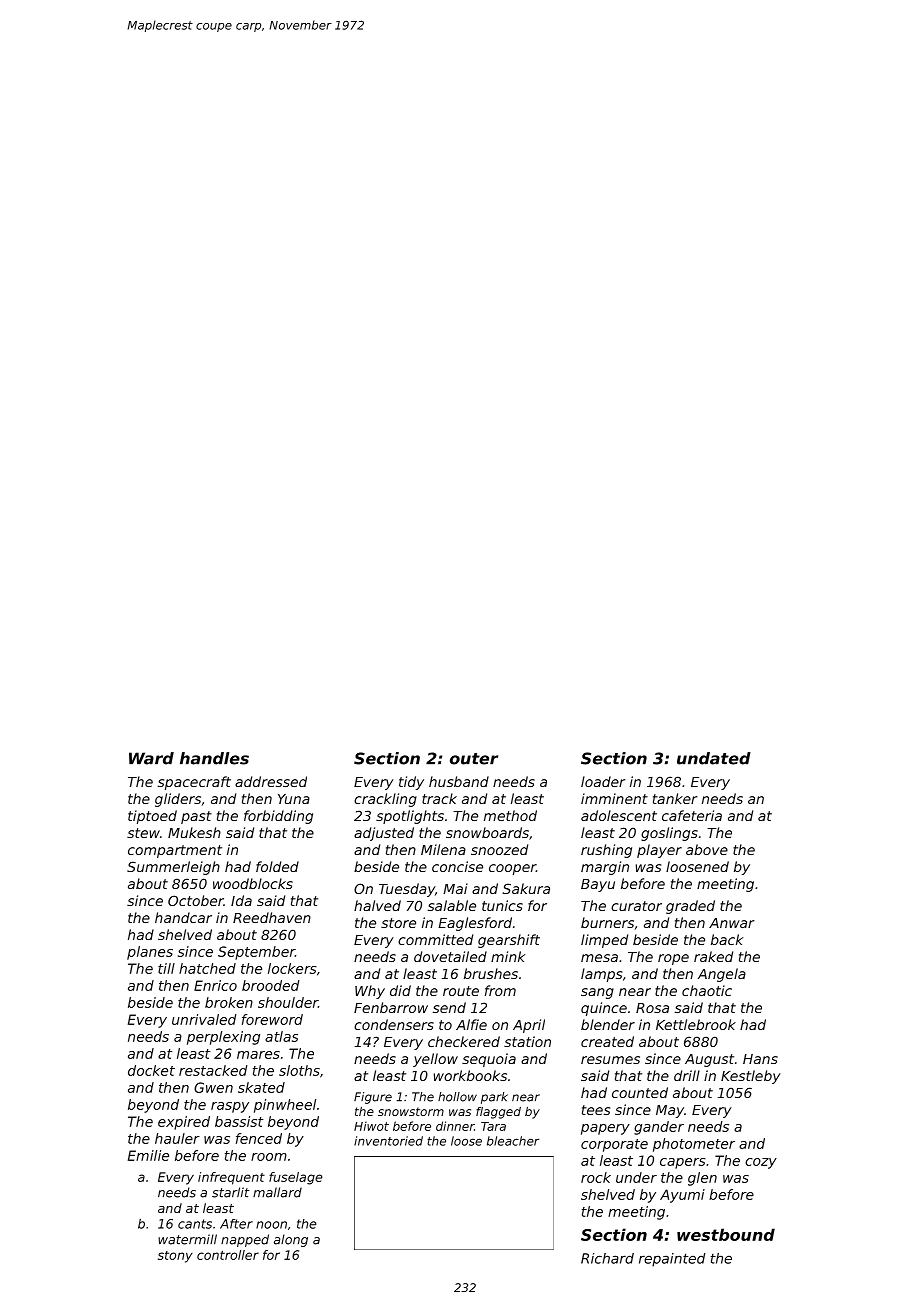 Image resolution: width=908 pixels, height=1316 pixels. I want to click on imminent, so click(614, 798).
